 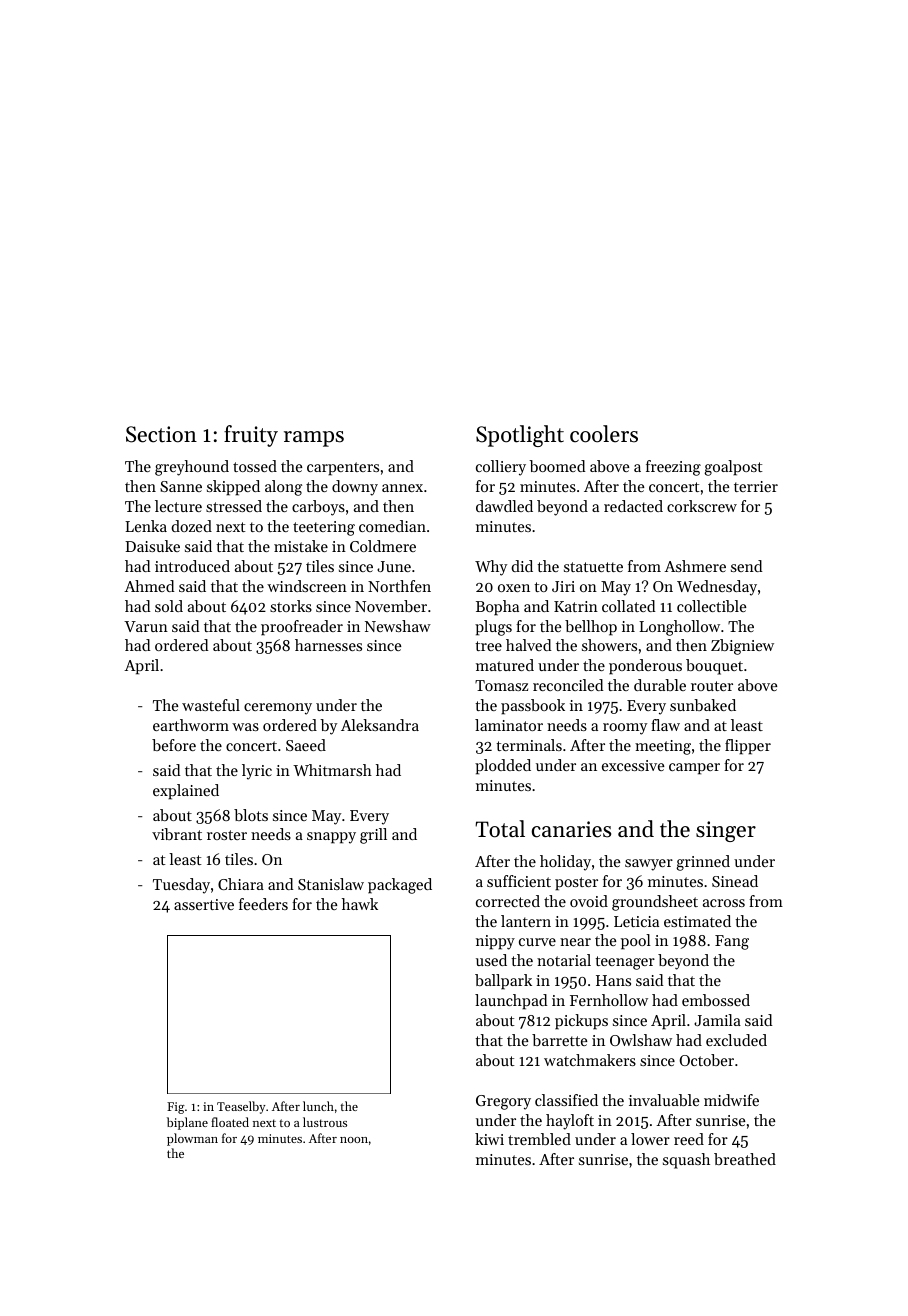 I want to click on trembled, so click(x=539, y=1139).
